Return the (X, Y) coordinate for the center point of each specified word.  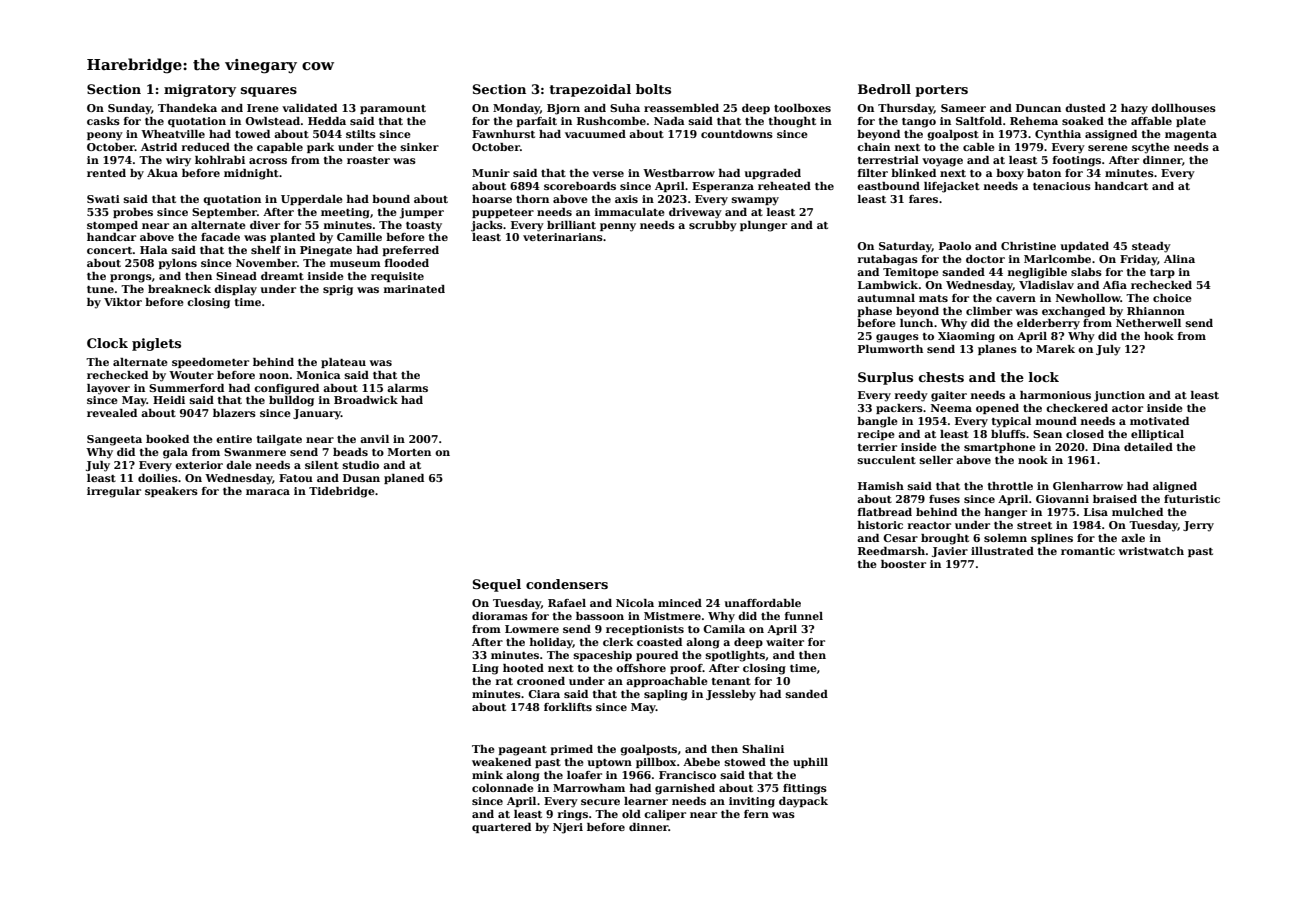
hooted (523, 668)
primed (572, 750)
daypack (803, 802)
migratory (200, 90)
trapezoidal (590, 90)
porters (941, 91)
